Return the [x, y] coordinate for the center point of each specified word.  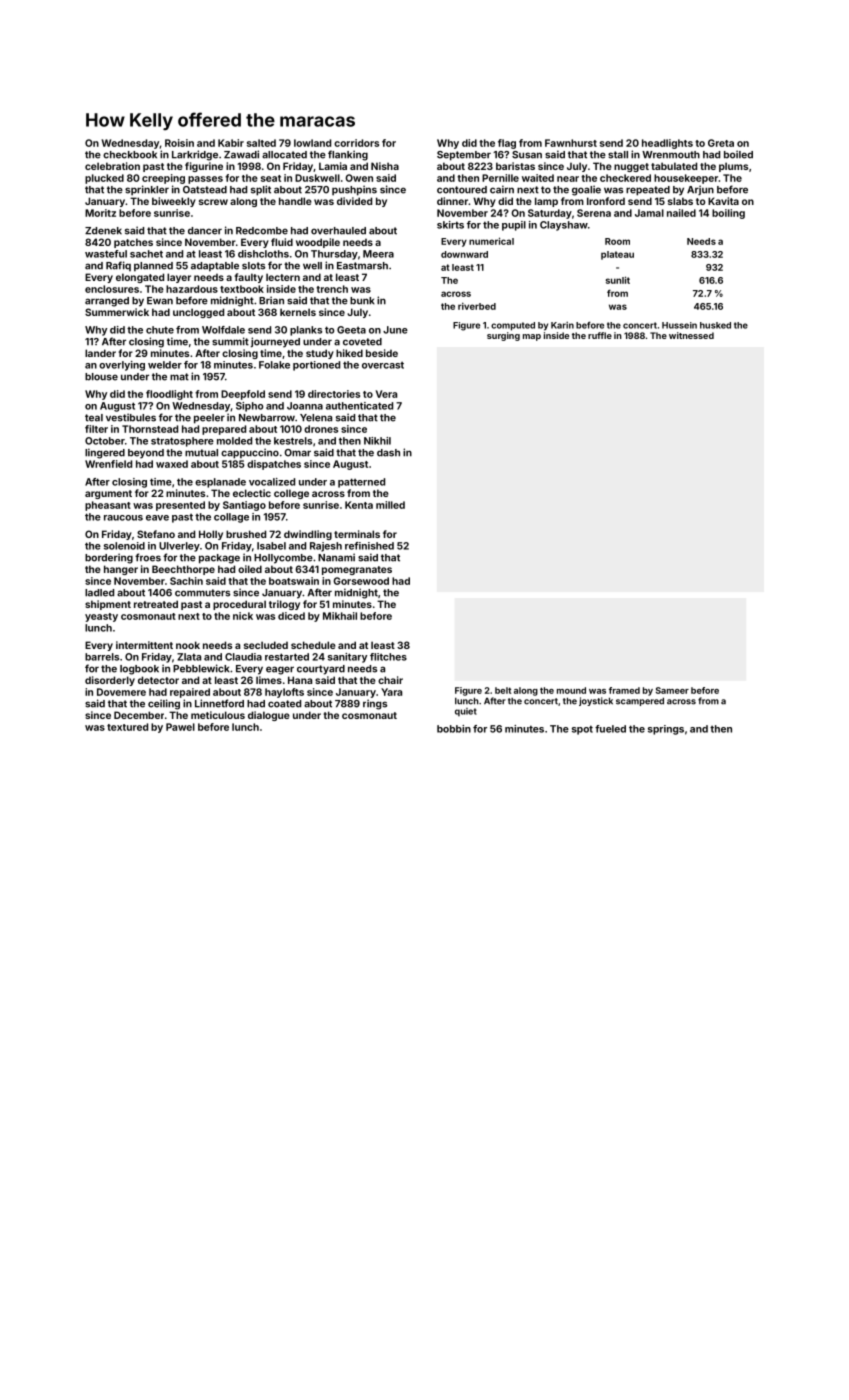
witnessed [691, 335]
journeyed [275, 342]
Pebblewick [201, 668]
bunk [362, 301]
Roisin [179, 143]
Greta [721, 143]
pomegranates [357, 570]
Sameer [672, 690]
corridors [356, 143]
